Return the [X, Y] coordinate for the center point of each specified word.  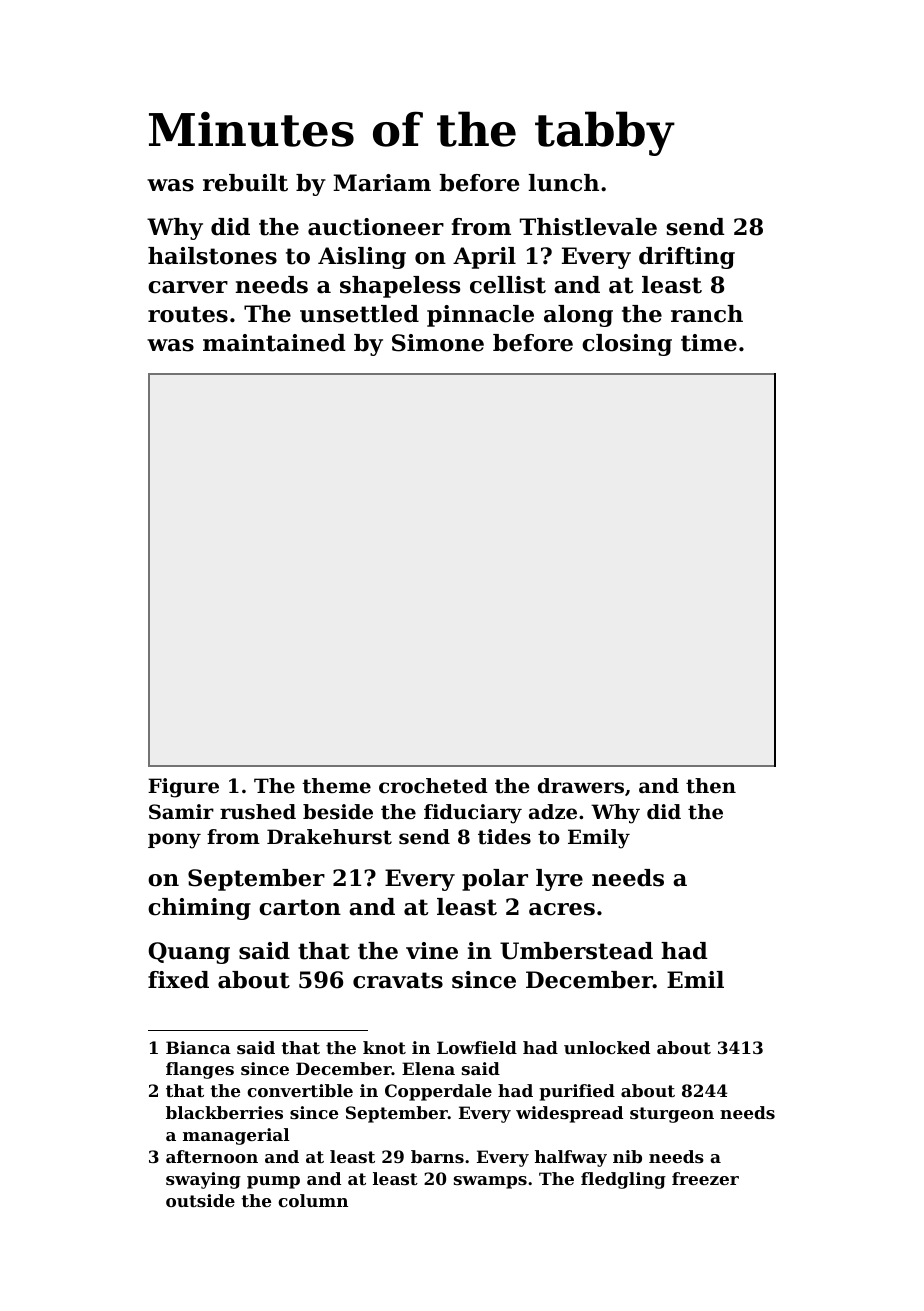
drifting [687, 258]
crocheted [433, 786]
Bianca [198, 1047]
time [709, 343]
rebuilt [245, 183]
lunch [564, 183]
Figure [183, 788]
